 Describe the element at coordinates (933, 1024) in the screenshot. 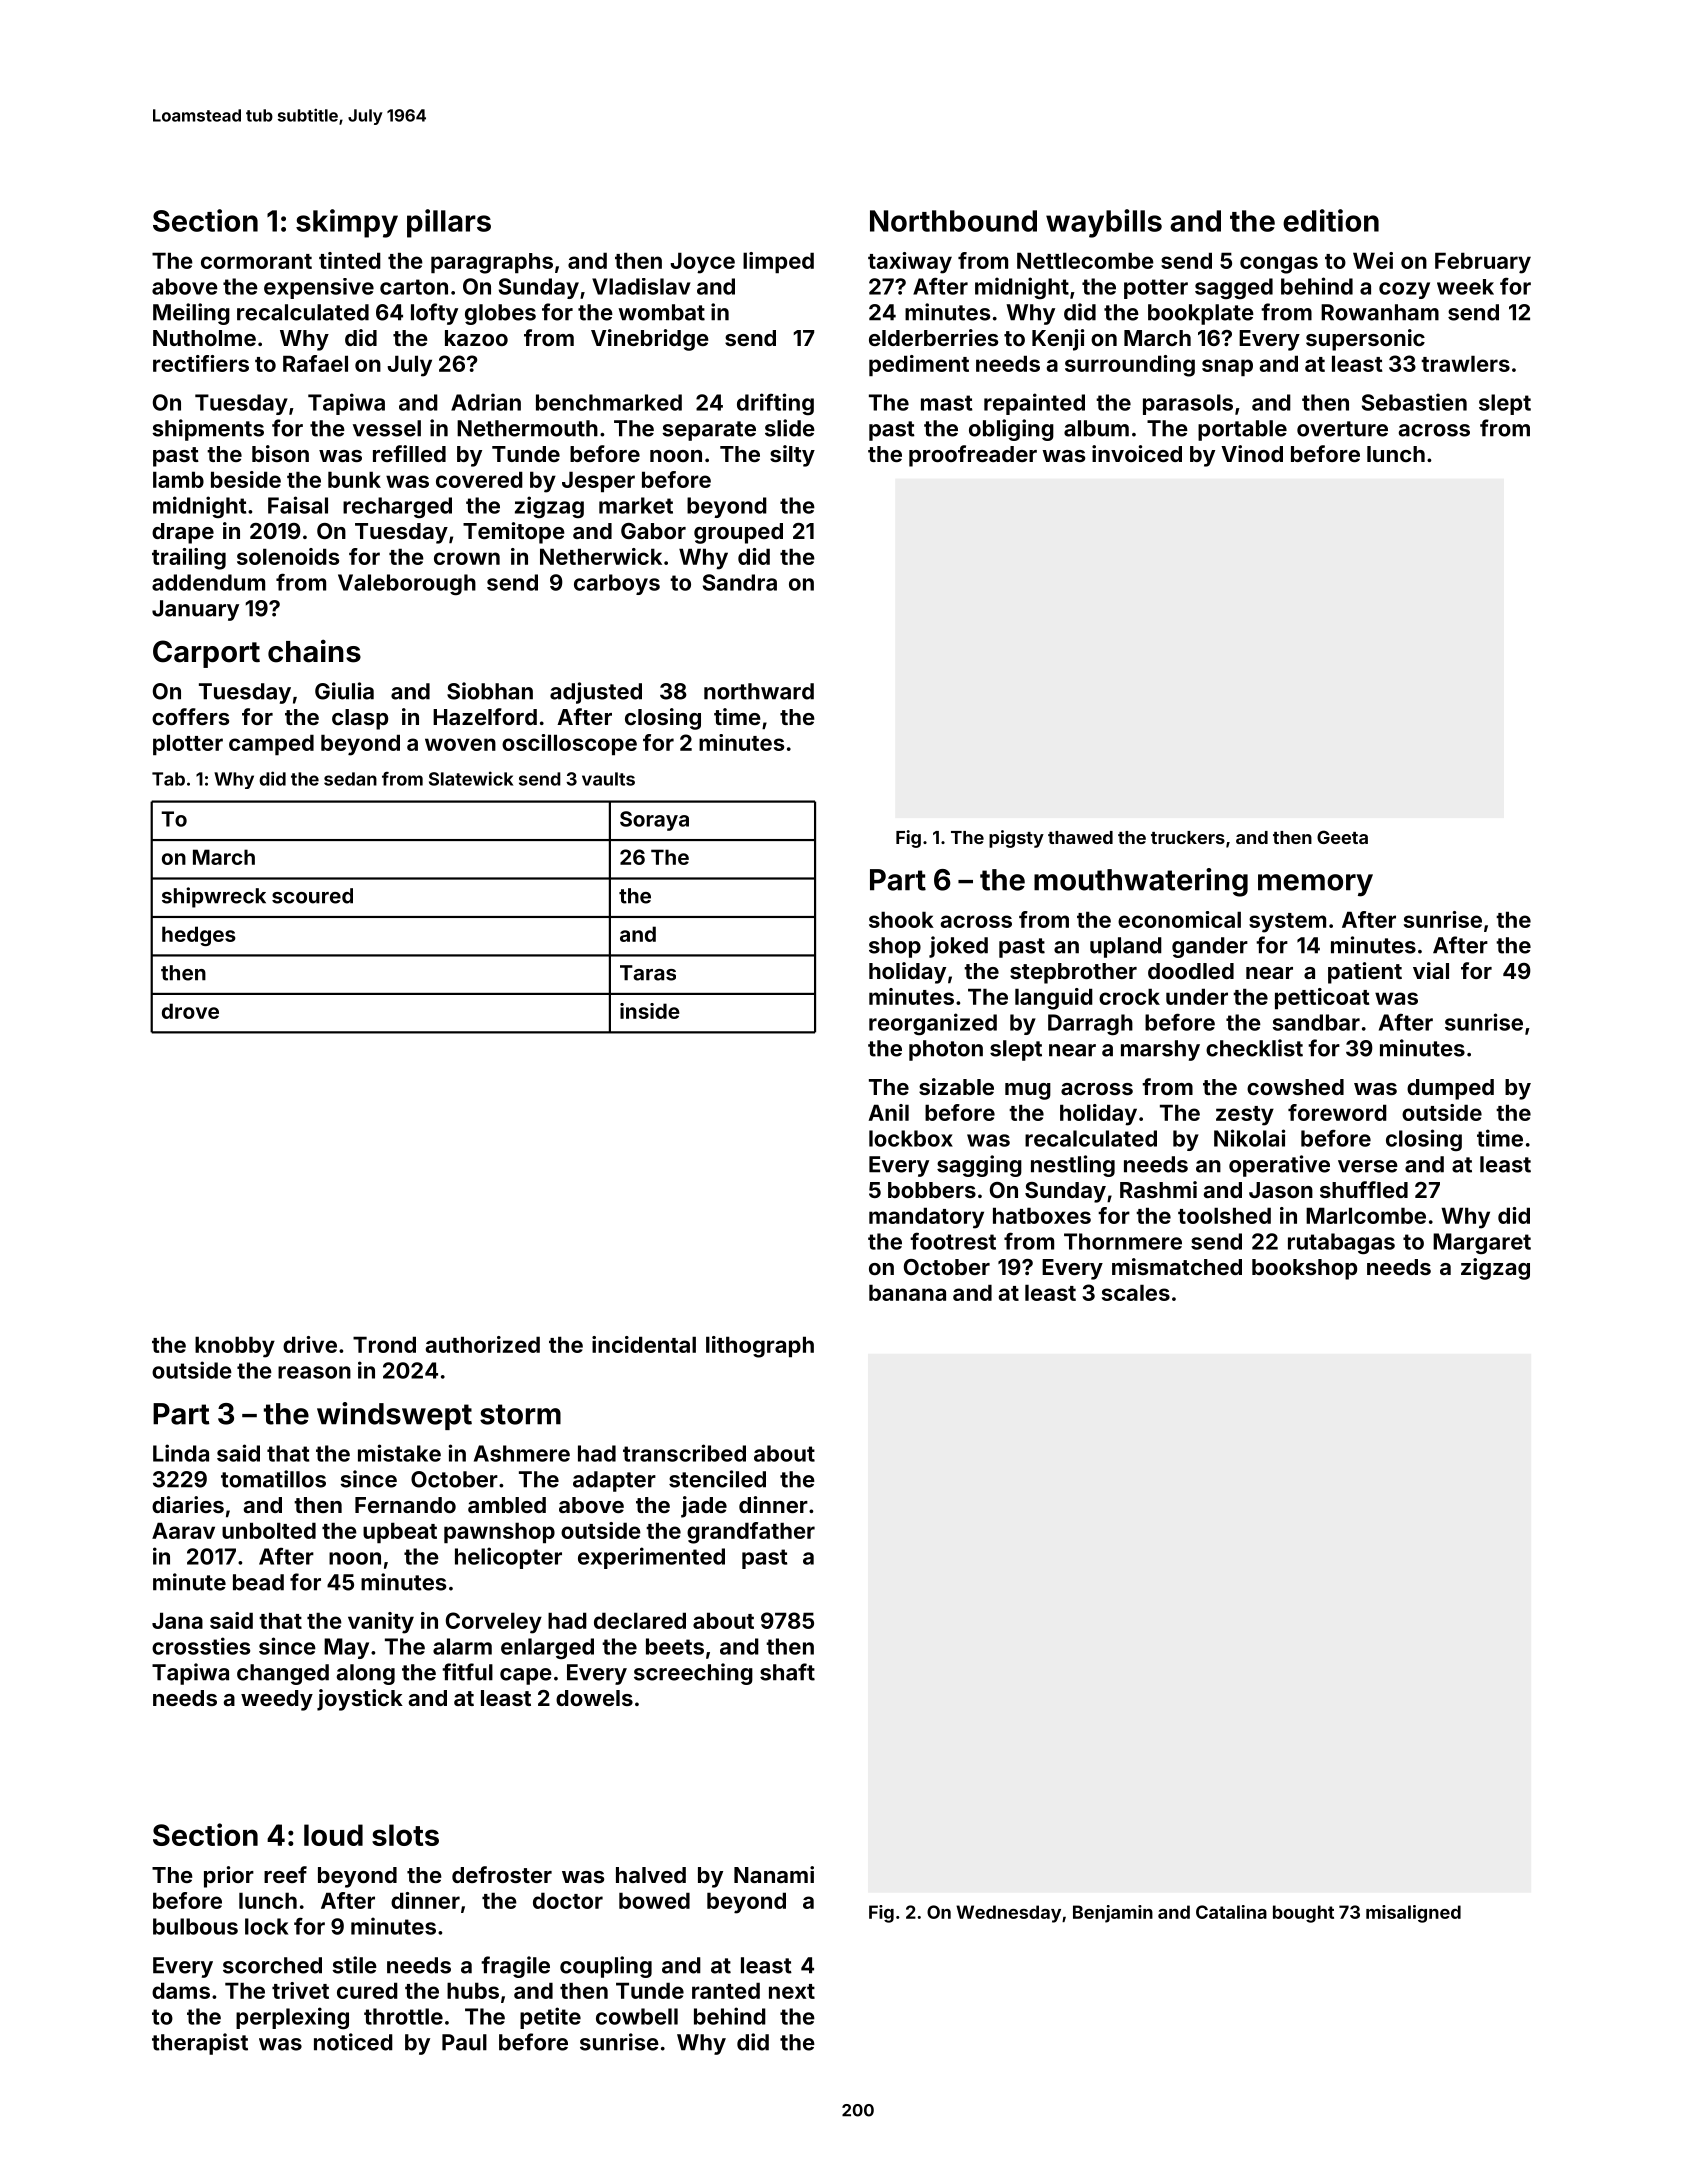

I see `reorganized` at that location.
